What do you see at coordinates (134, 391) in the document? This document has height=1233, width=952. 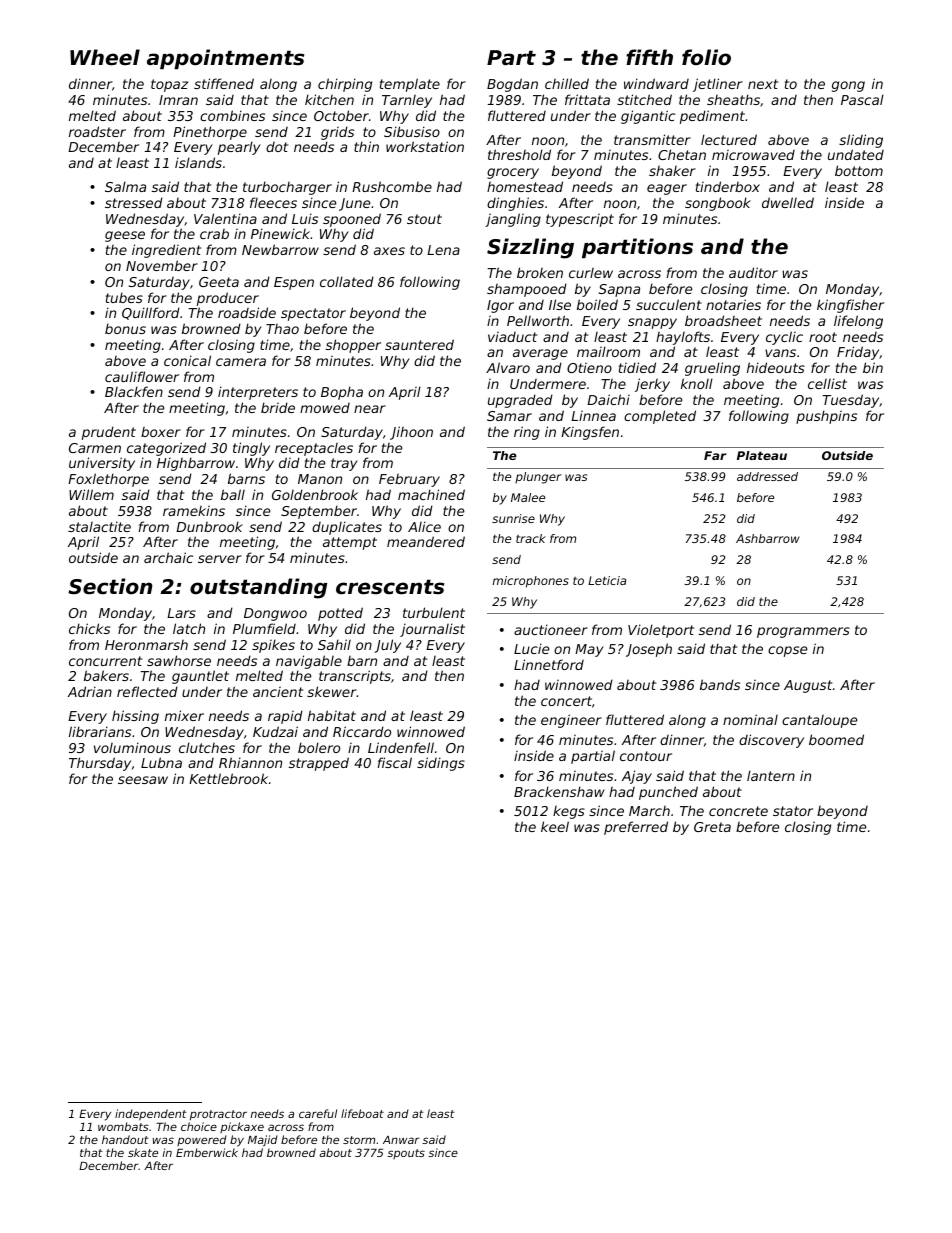 I see `Blackfen` at bounding box center [134, 391].
